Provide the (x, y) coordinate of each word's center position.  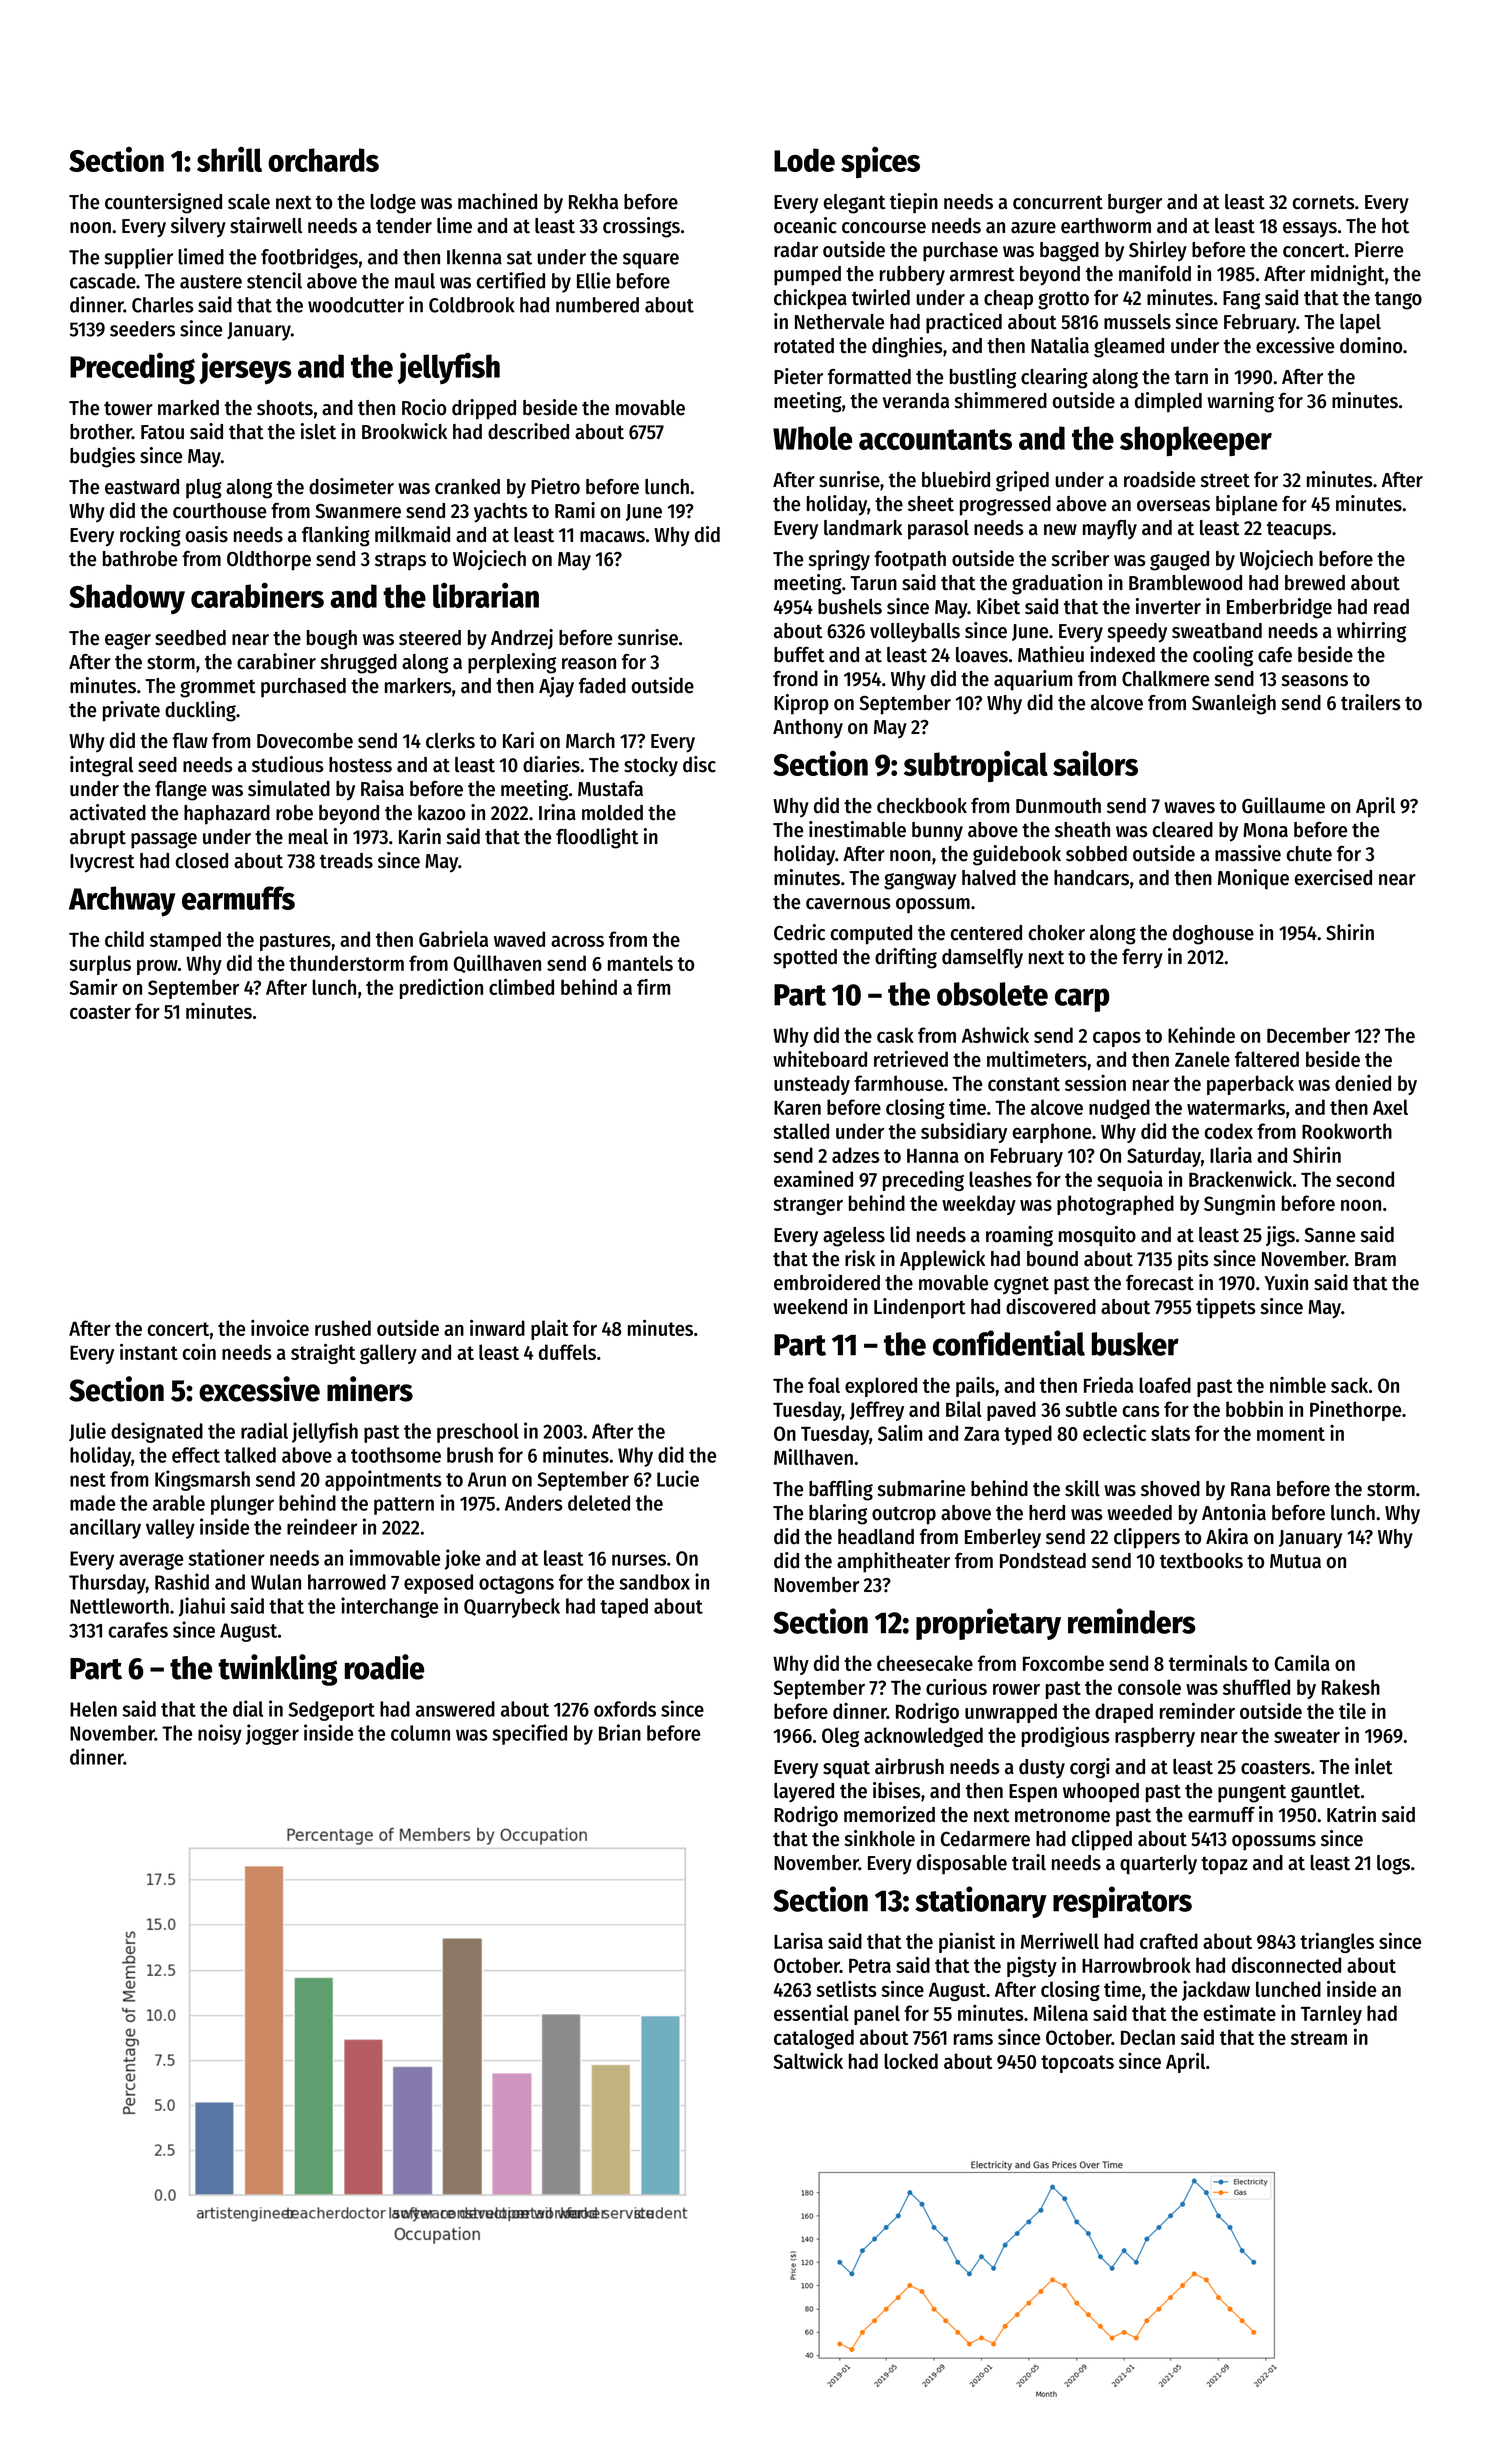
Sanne (1329, 1235)
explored (881, 1387)
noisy (220, 1734)
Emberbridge (1279, 608)
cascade (103, 281)
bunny (937, 832)
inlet (1374, 1766)
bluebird (956, 479)
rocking (150, 536)
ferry (1142, 958)
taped (624, 1608)
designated (157, 1432)
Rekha (593, 202)
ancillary (105, 1528)
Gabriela (453, 939)
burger (1135, 204)
